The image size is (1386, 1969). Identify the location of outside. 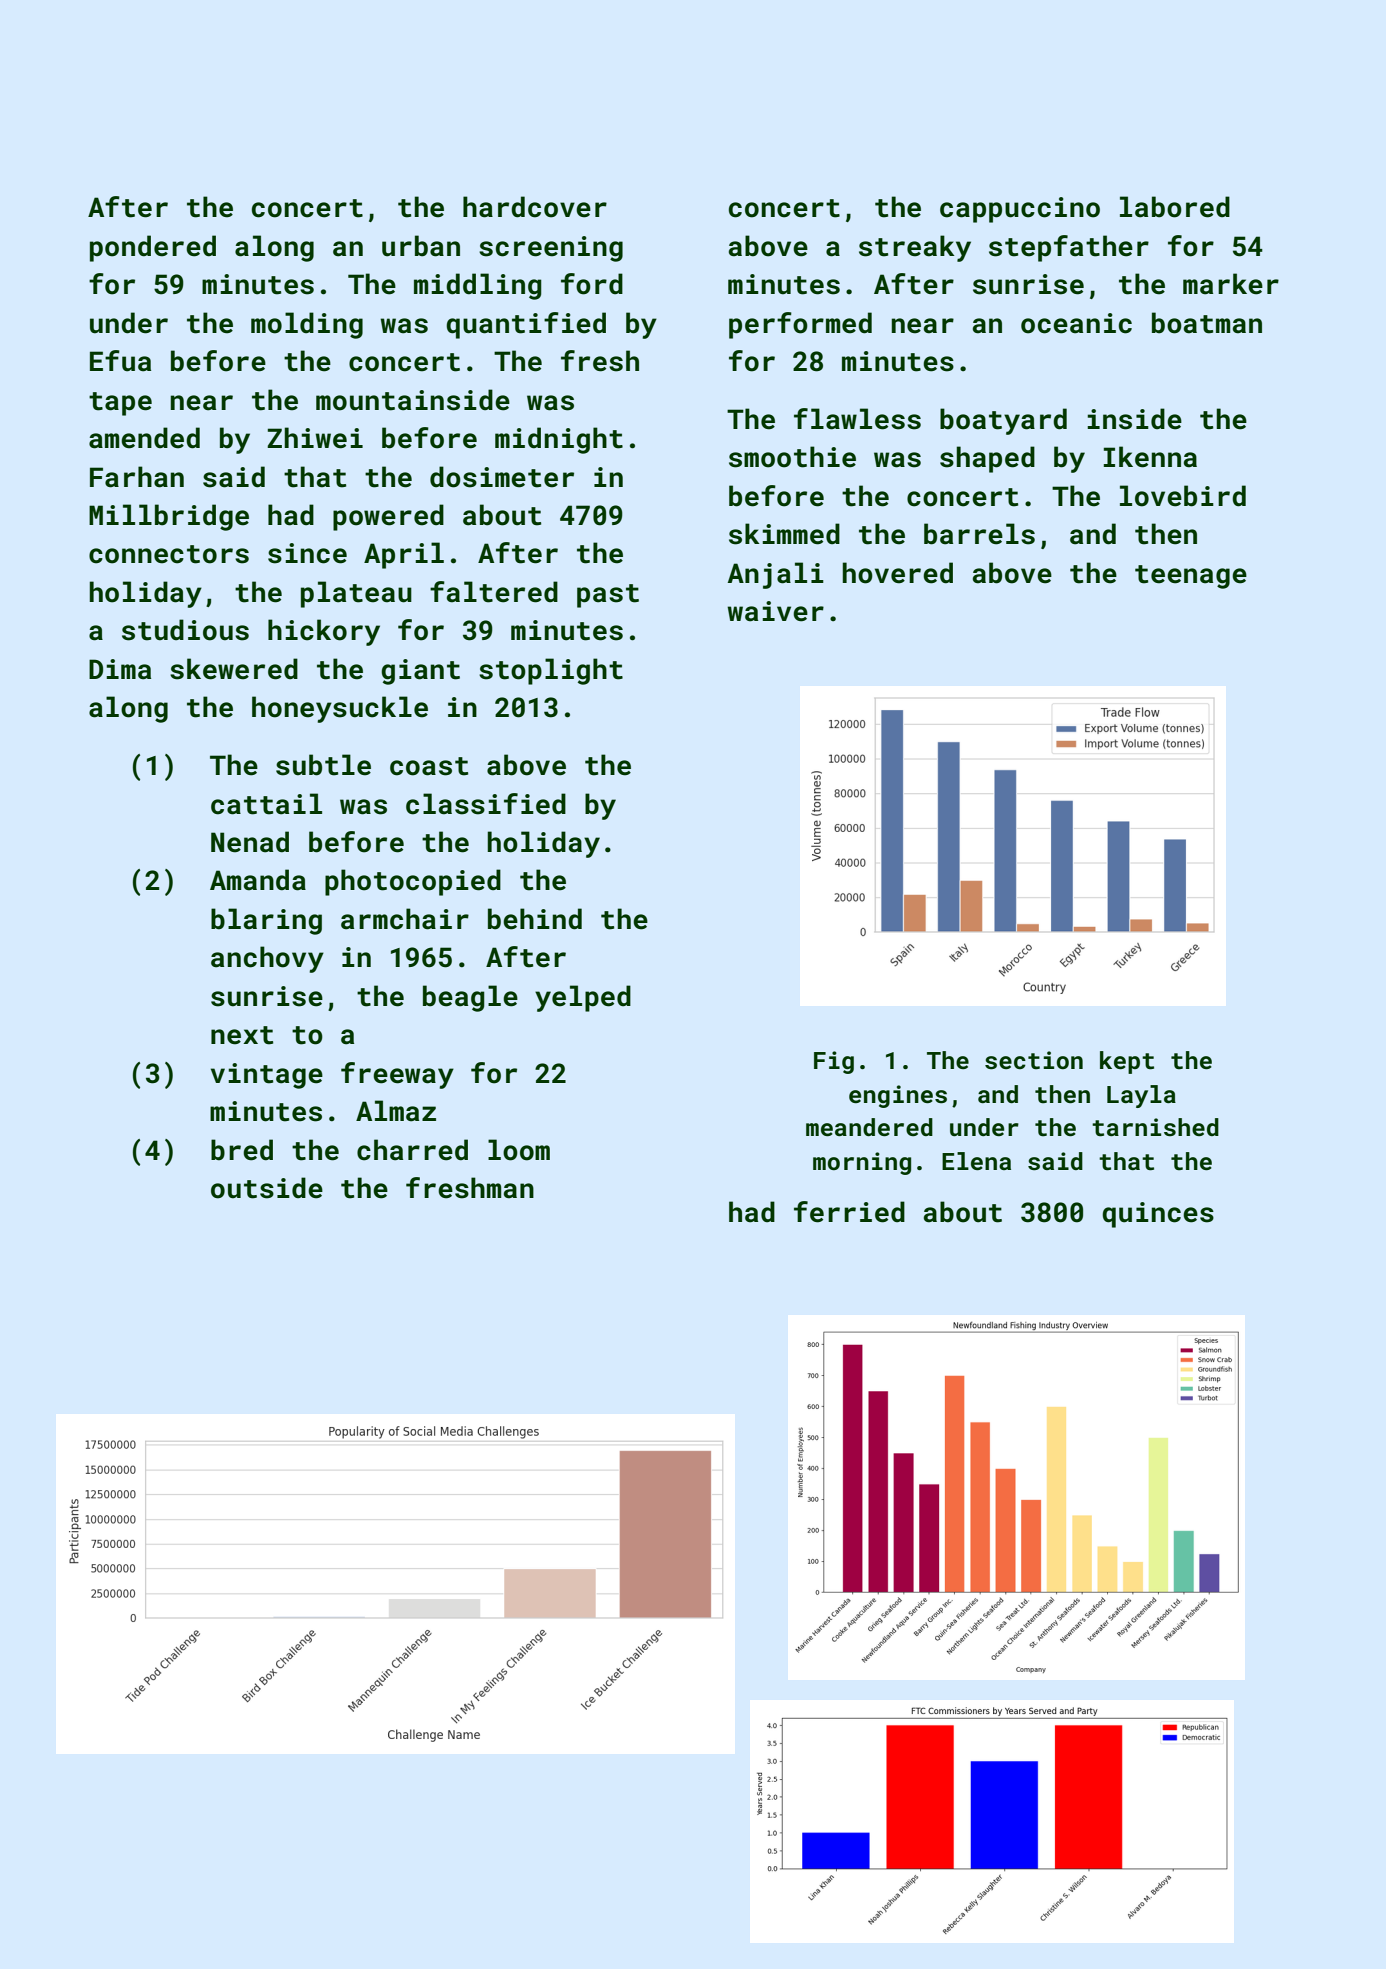
(267, 1188).
